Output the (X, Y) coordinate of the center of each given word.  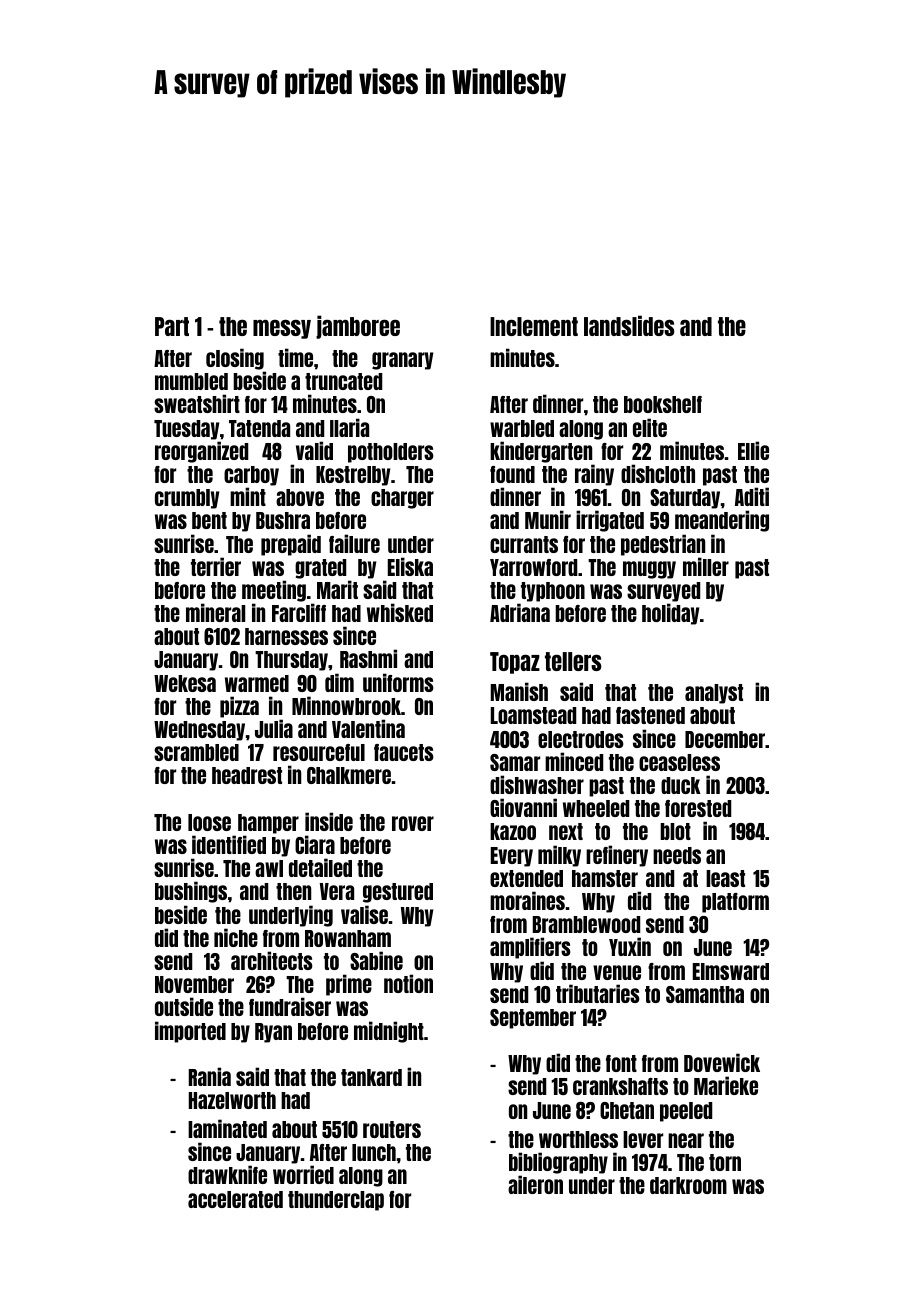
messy (282, 329)
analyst (714, 694)
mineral (215, 612)
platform (735, 903)
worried (303, 1174)
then (293, 891)
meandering (722, 521)
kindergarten (541, 452)
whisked (400, 612)
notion (408, 983)
